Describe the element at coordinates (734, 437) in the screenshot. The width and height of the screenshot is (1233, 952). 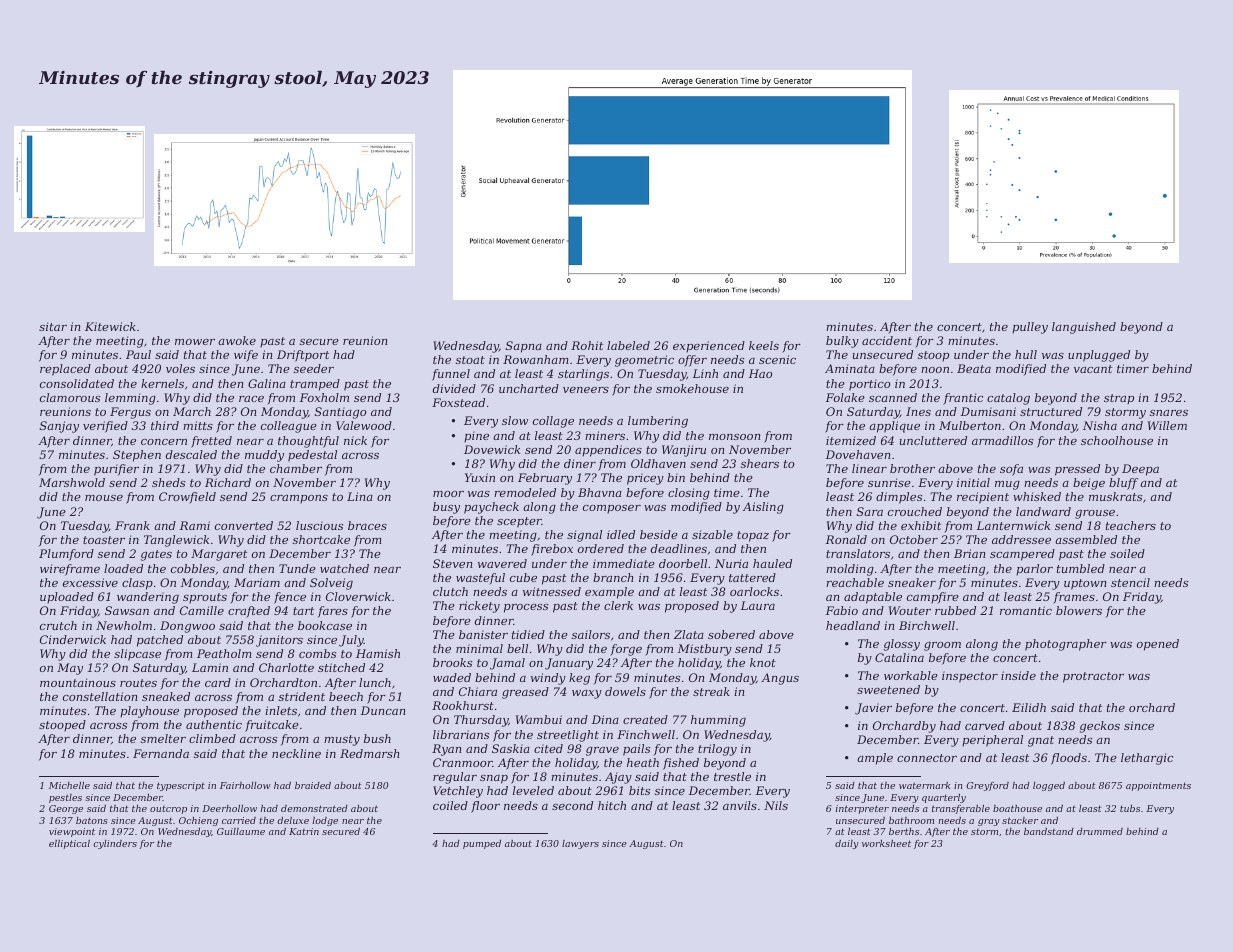
I see `monsoon` at that location.
